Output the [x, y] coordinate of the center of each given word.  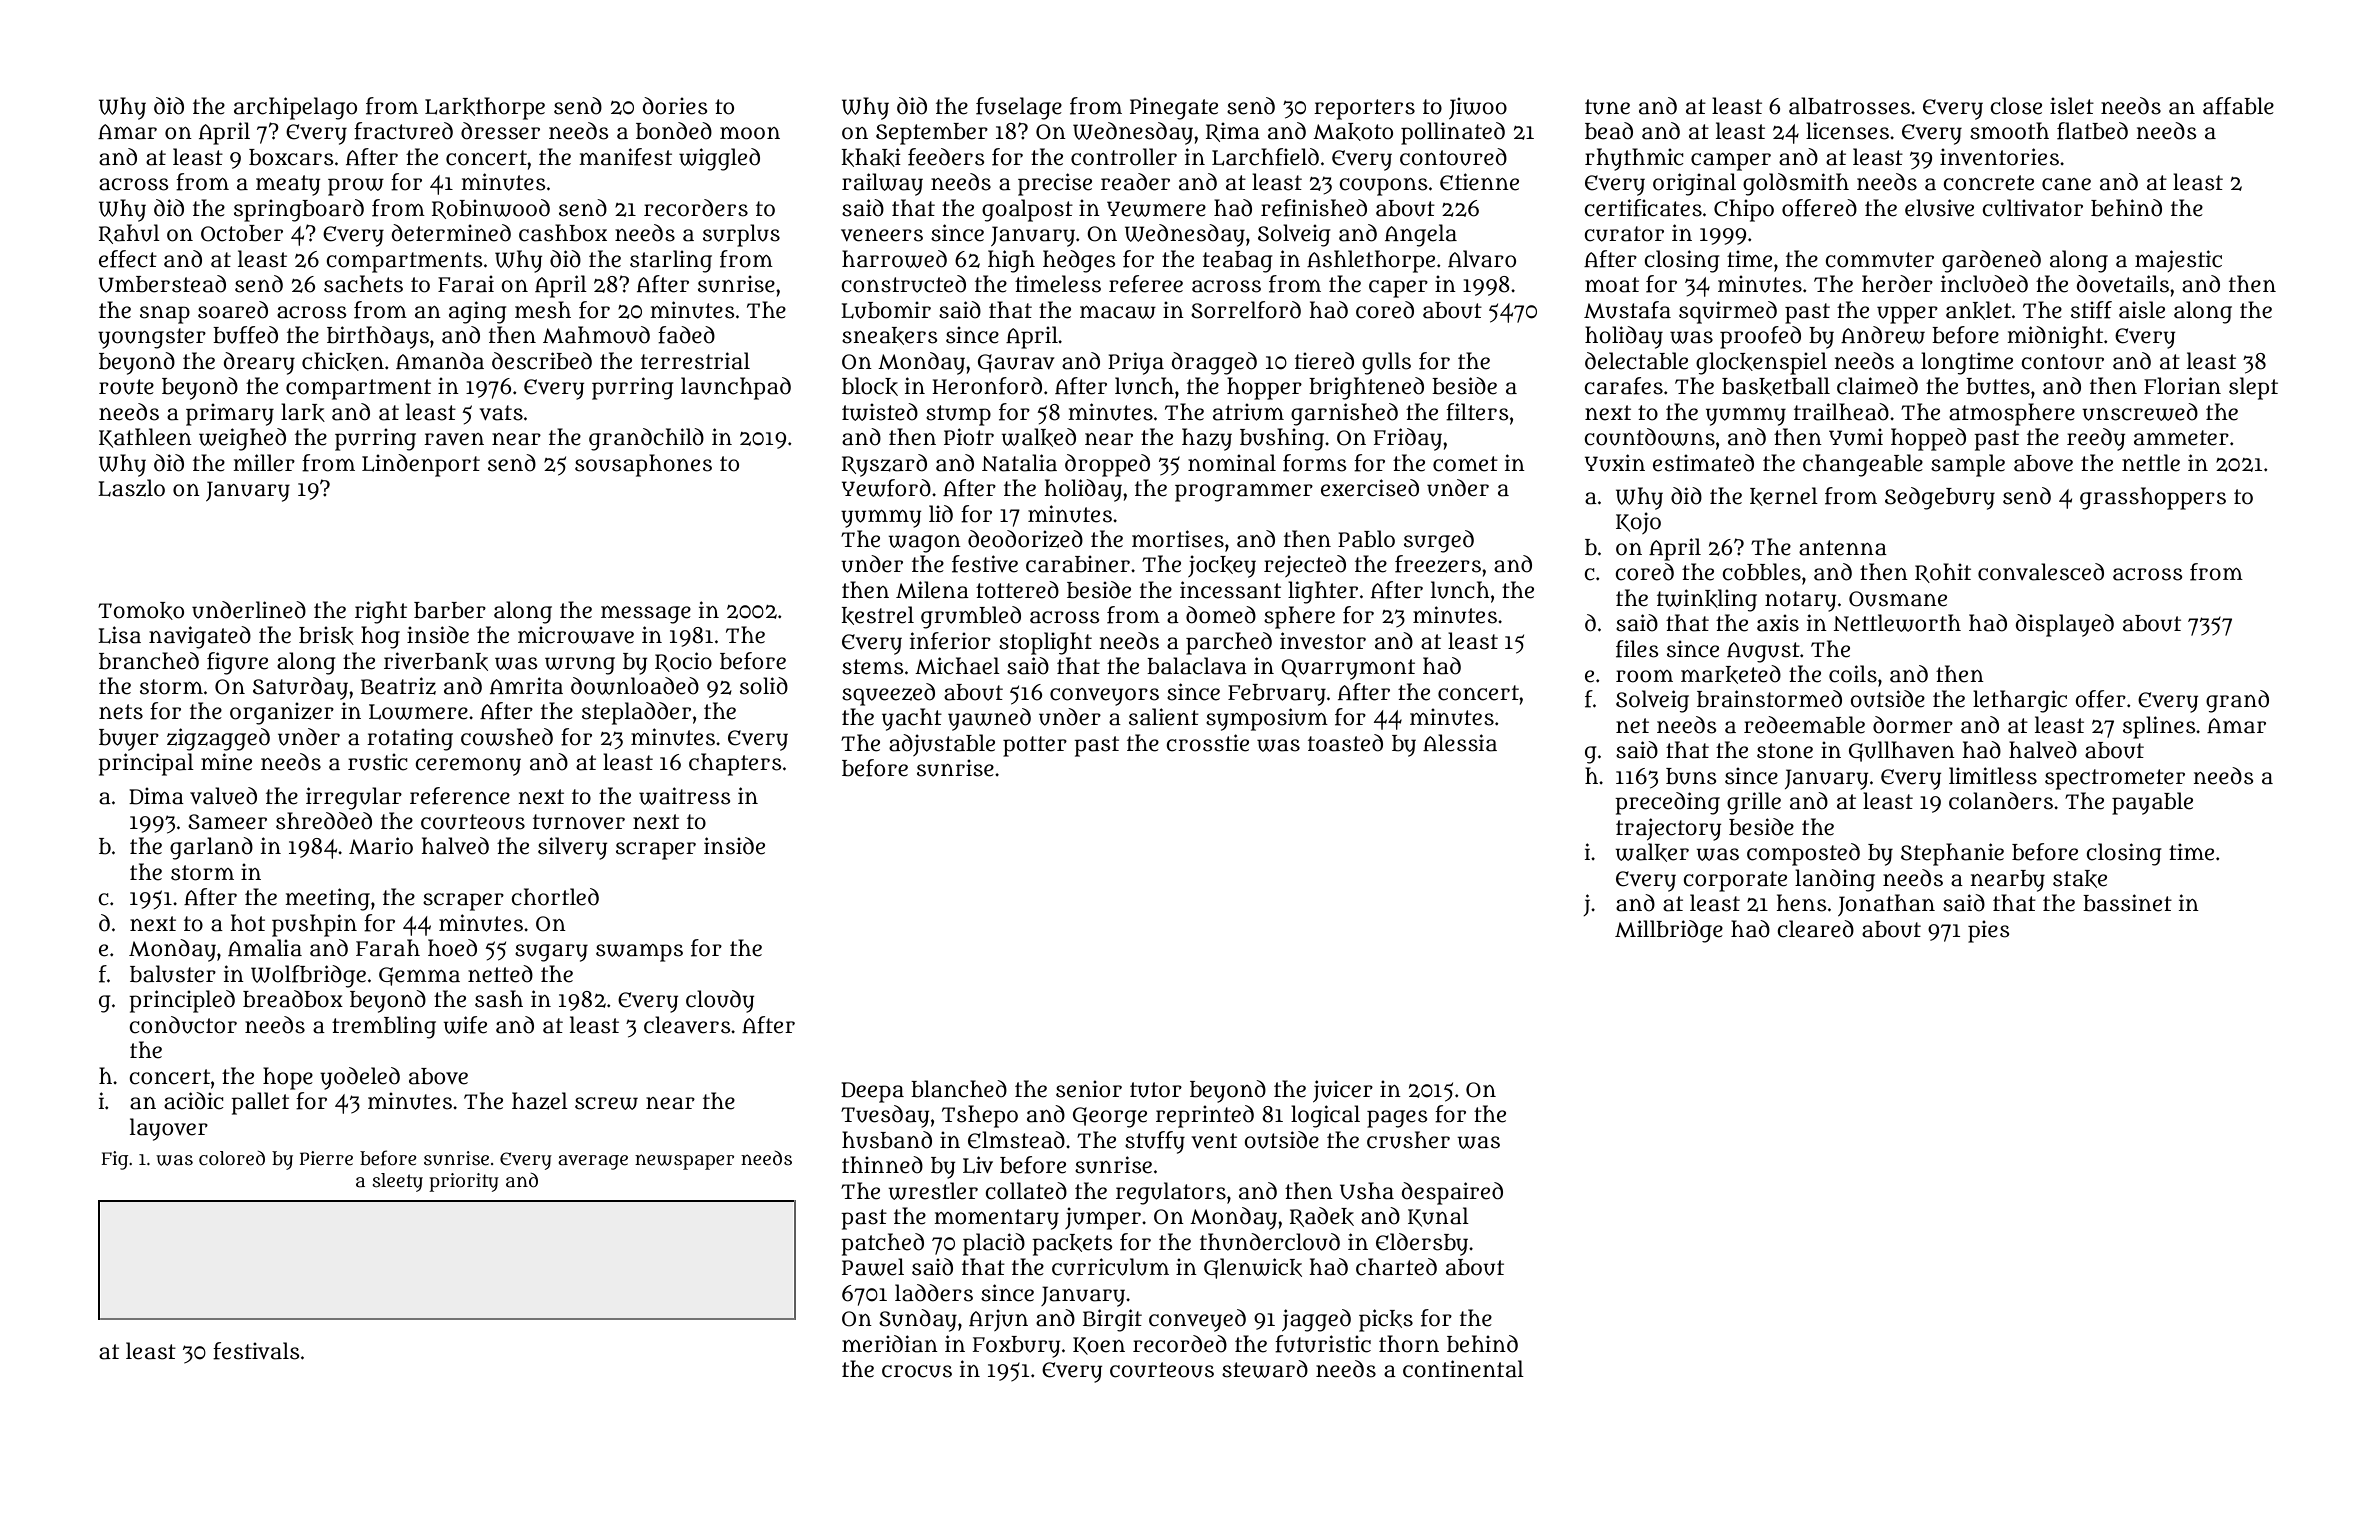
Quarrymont [1348, 669]
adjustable [942, 745]
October [242, 233]
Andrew [1883, 335]
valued [223, 796]
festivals [256, 1351]
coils [1853, 674]
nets [121, 712]
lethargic [2020, 701]
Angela [1421, 235]
